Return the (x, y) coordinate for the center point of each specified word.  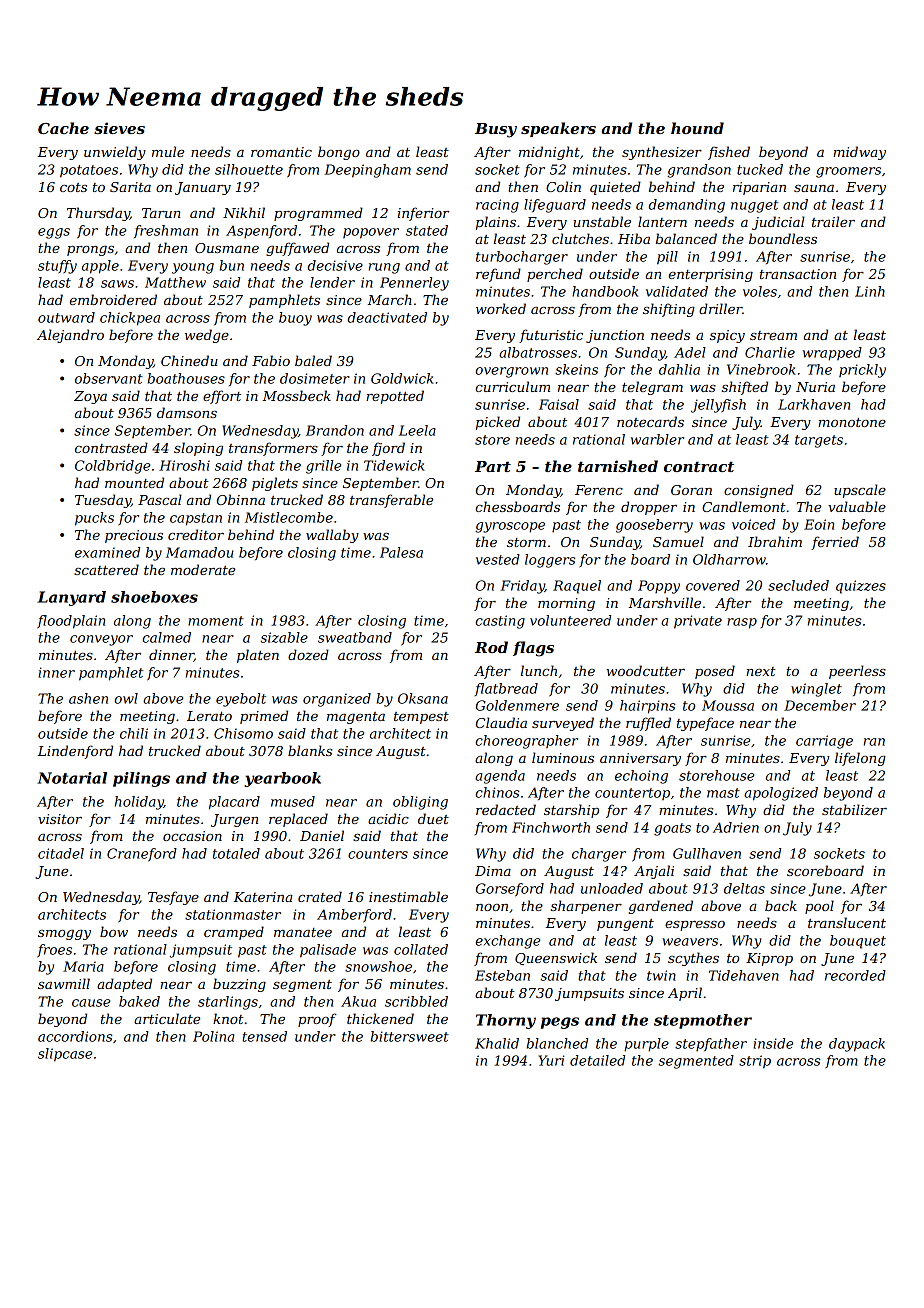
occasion (192, 836)
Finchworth (551, 827)
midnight (549, 153)
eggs (54, 233)
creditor (196, 534)
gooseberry (654, 526)
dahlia (679, 369)
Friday (522, 587)
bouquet (858, 942)
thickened (380, 1018)
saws (117, 284)
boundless (783, 238)
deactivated (387, 317)
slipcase (65, 1055)
